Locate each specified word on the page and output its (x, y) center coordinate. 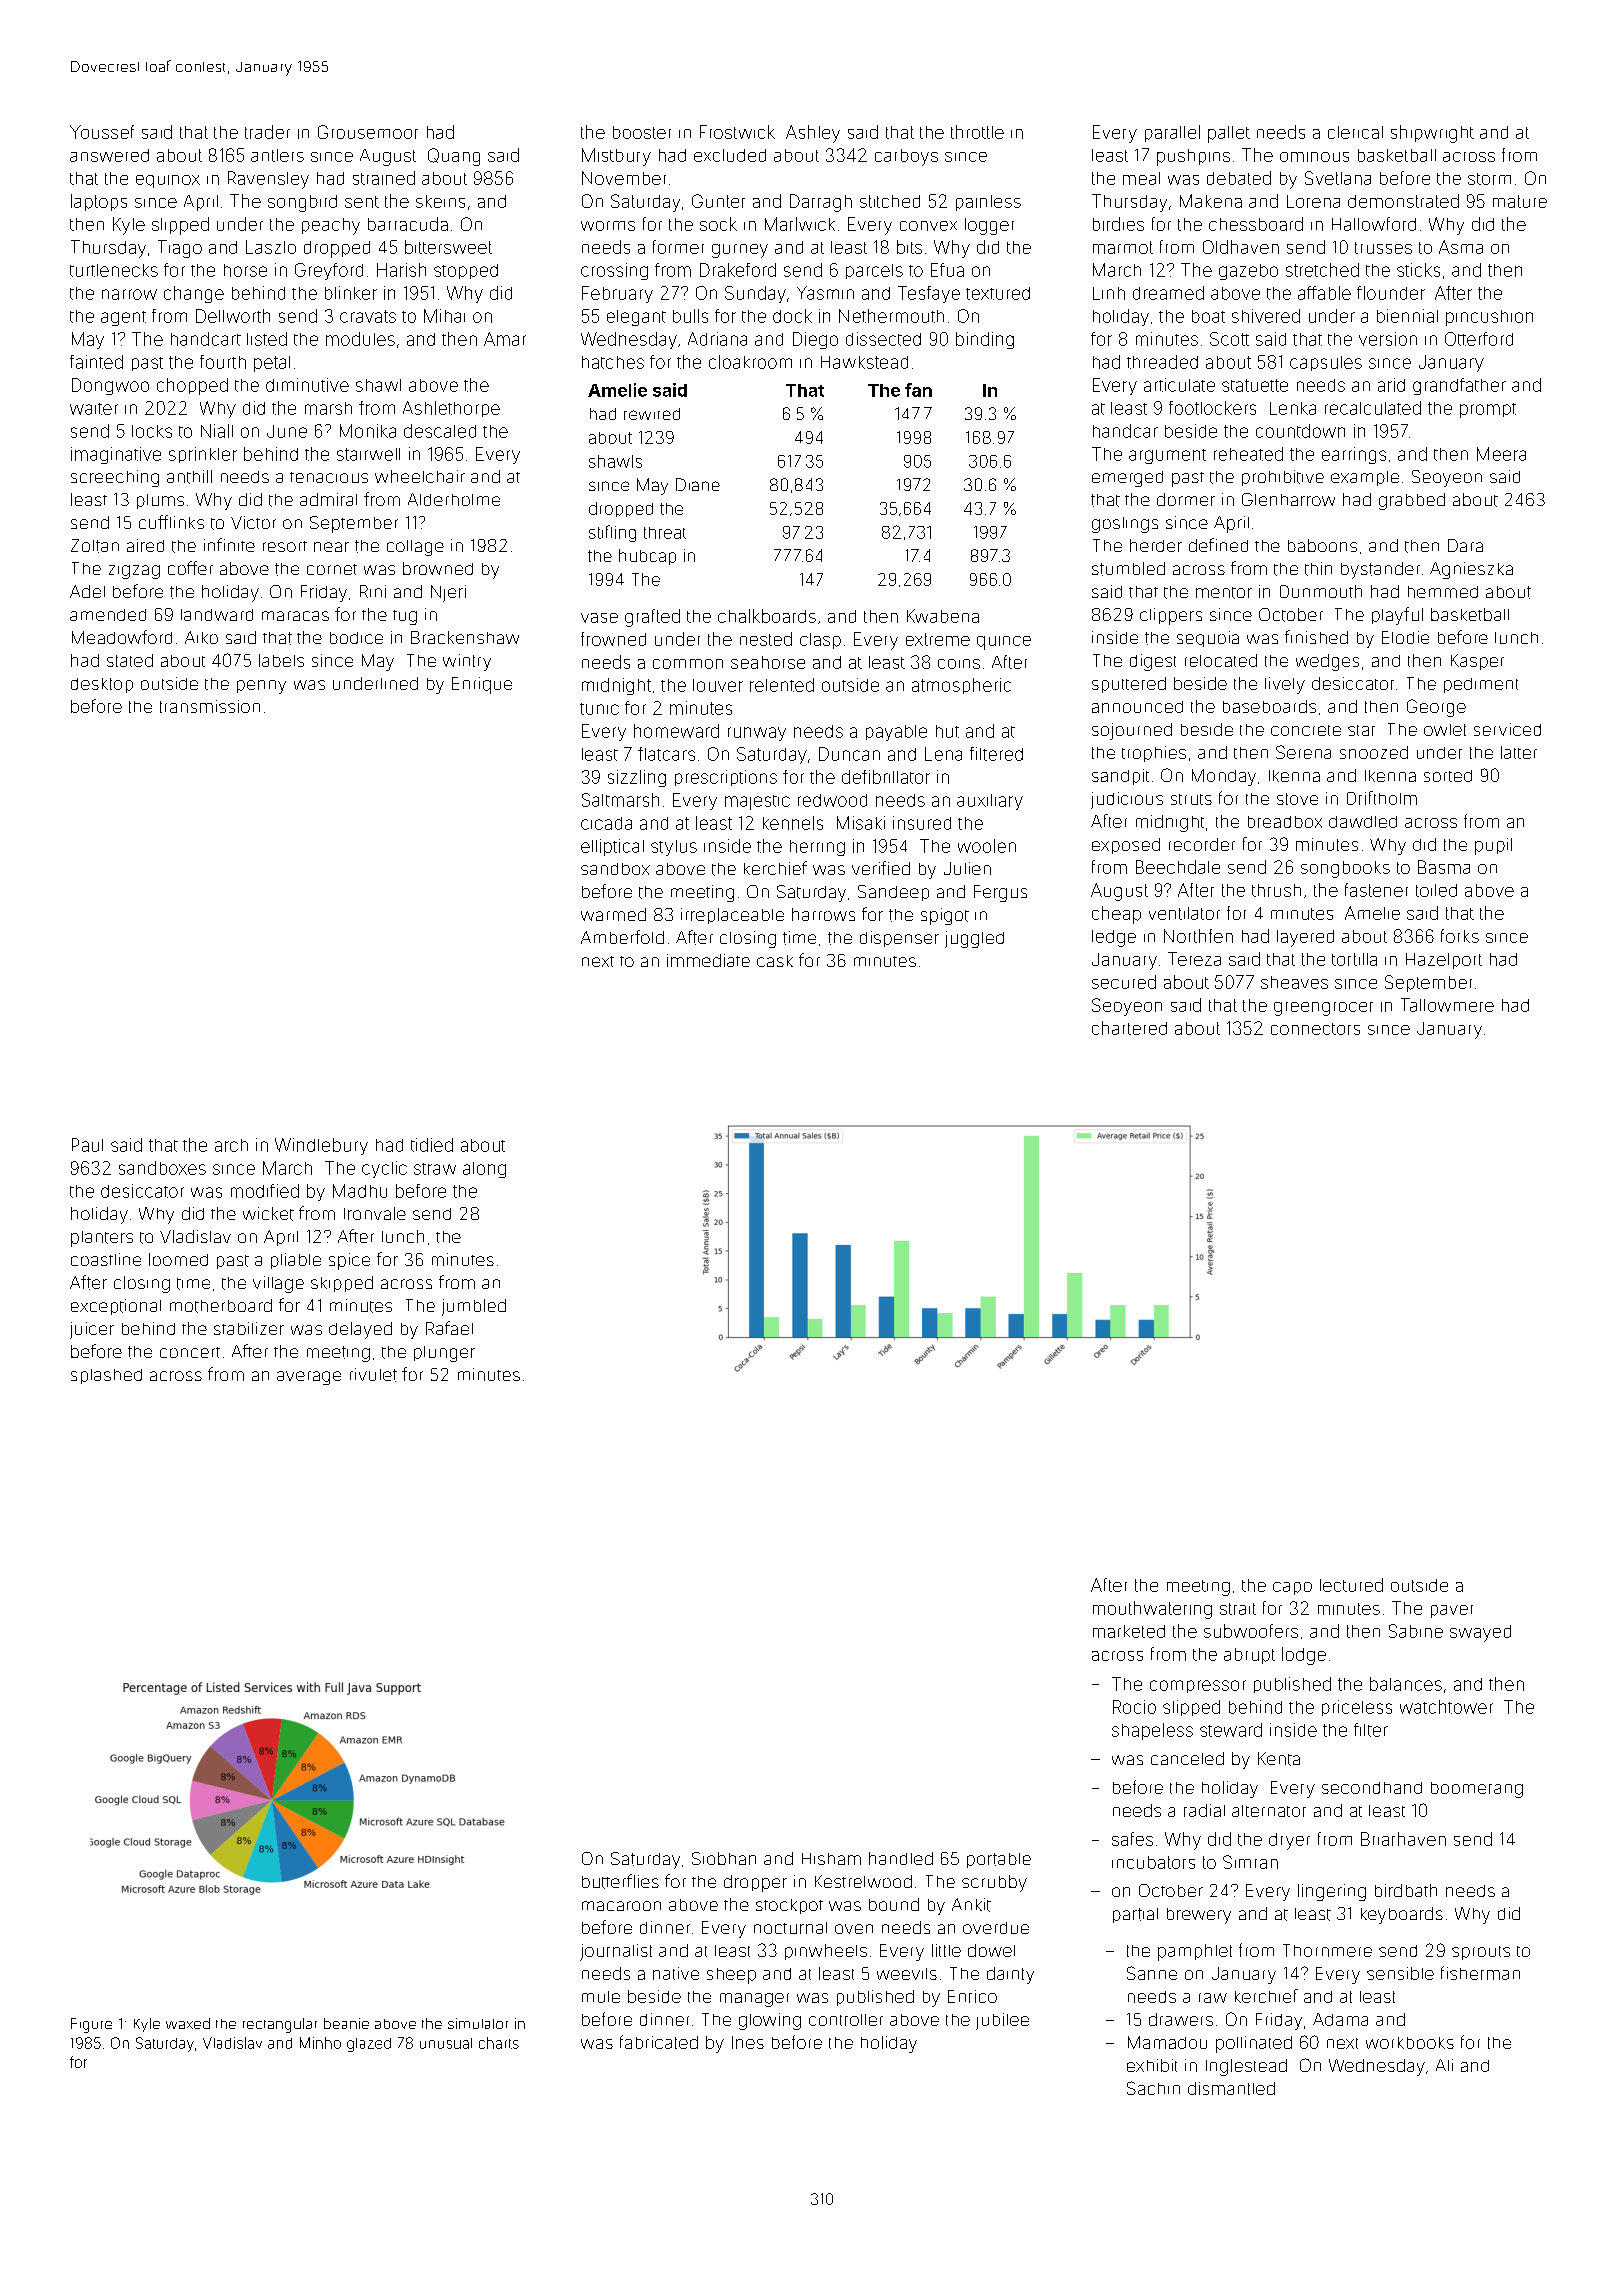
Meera (1501, 454)
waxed (188, 2023)
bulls (690, 316)
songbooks (1345, 869)
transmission (210, 706)
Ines (748, 2042)
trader (267, 132)
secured (1124, 982)
